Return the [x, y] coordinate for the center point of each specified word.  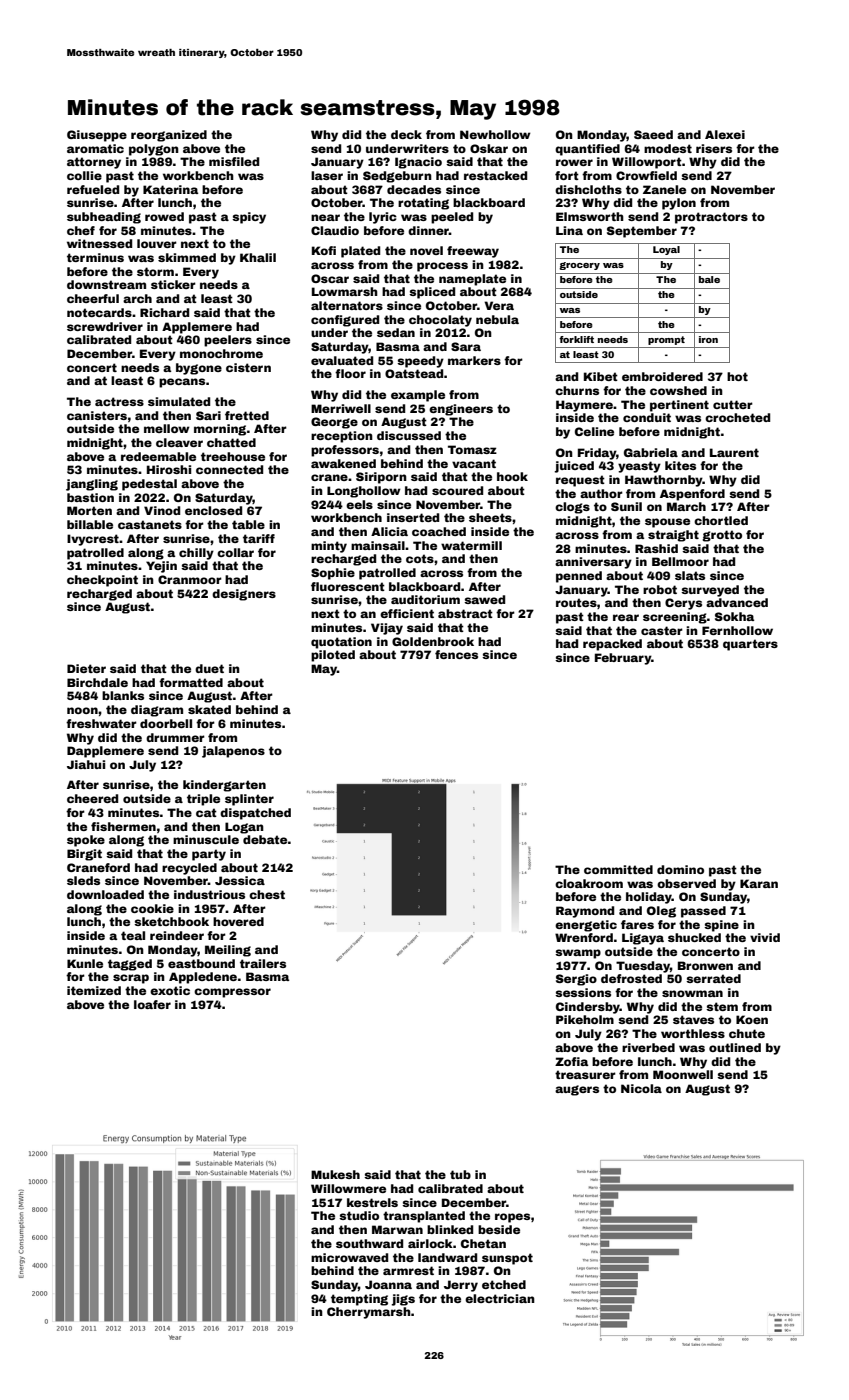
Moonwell [683, 1074]
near [325, 217]
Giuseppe [97, 136]
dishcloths [588, 189]
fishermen [123, 826]
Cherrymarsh [369, 1313]
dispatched [255, 814]
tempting [359, 1300]
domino [680, 869]
